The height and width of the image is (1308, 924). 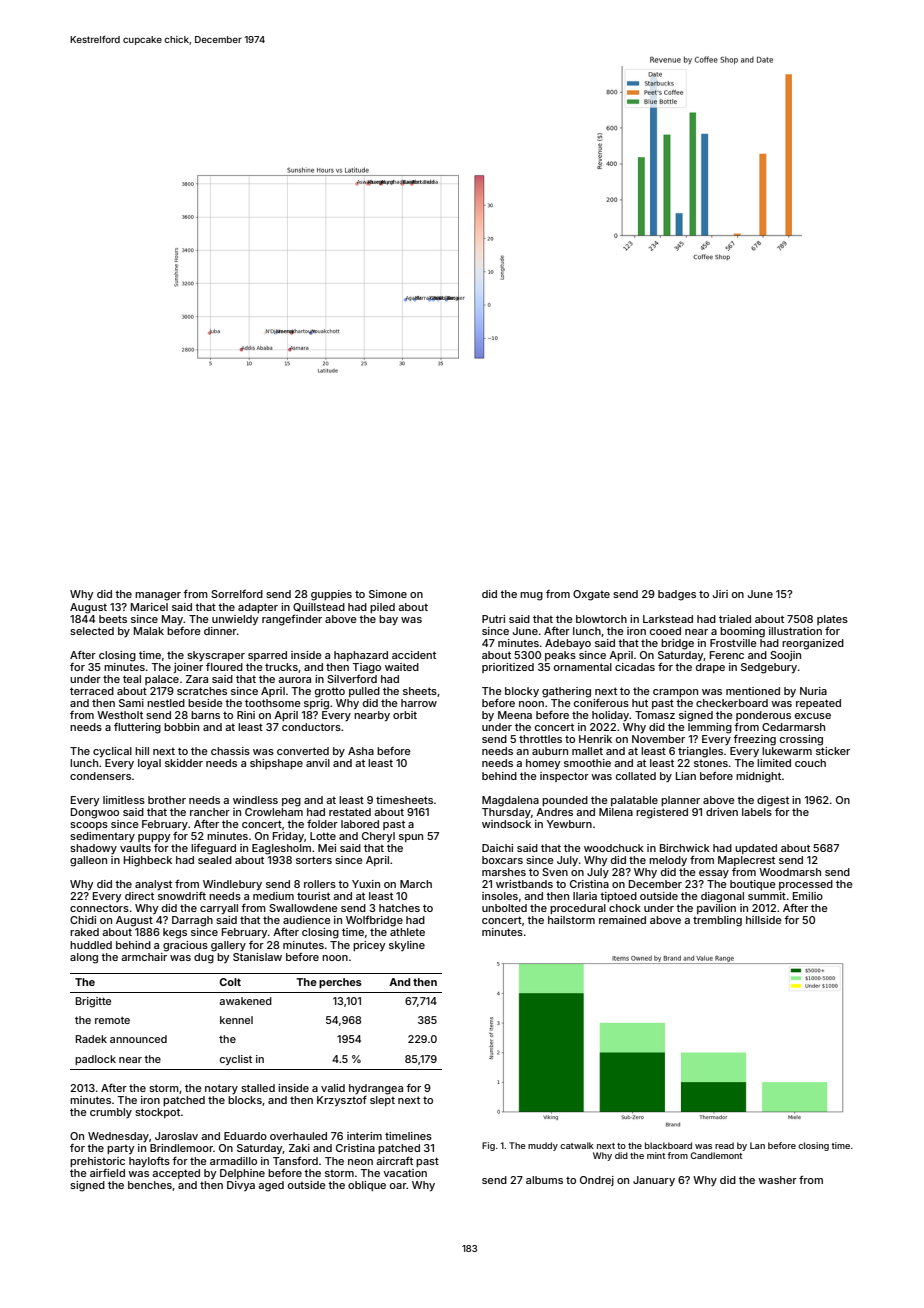 What do you see at coordinates (544, 1180) in the image?
I see `albums` at bounding box center [544, 1180].
